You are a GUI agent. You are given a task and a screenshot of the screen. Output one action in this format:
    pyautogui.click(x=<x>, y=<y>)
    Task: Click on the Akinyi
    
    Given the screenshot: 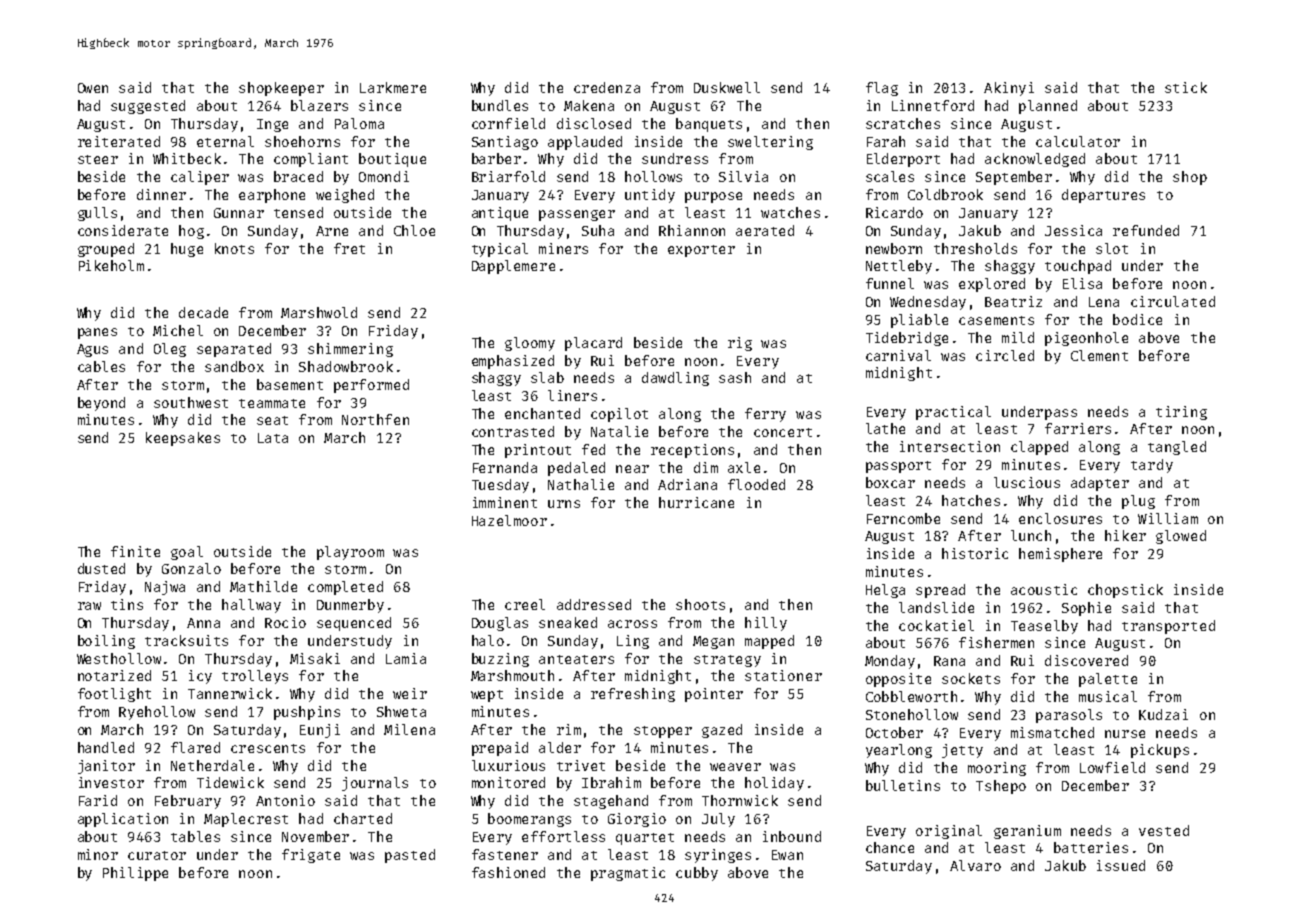 What is the action you would take?
    pyautogui.click(x=1009, y=89)
